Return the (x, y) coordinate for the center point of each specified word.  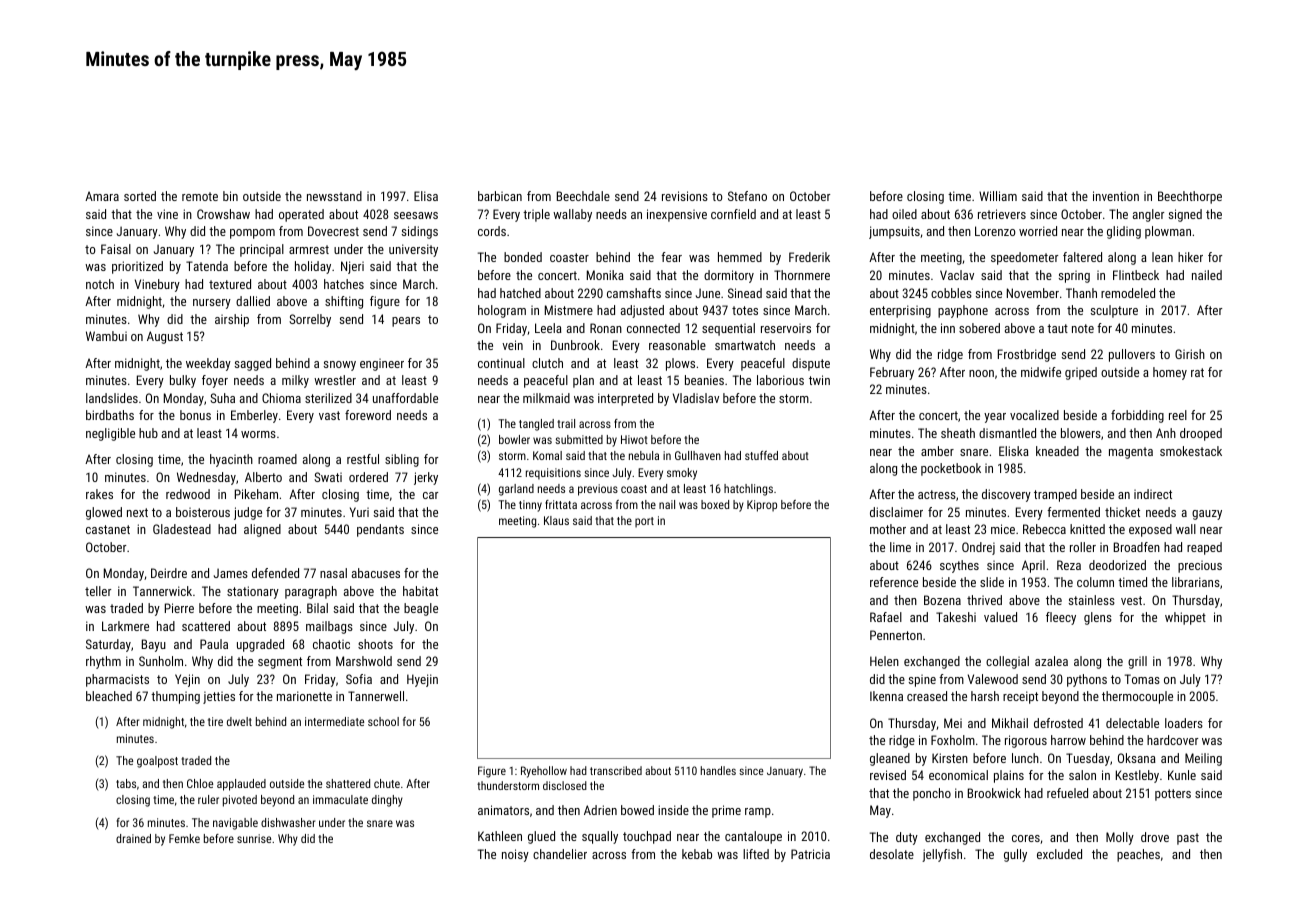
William (998, 196)
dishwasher (288, 822)
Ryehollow (544, 772)
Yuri (359, 512)
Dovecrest (333, 231)
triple (536, 215)
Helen (884, 661)
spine (922, 680)
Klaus (556, 520)
